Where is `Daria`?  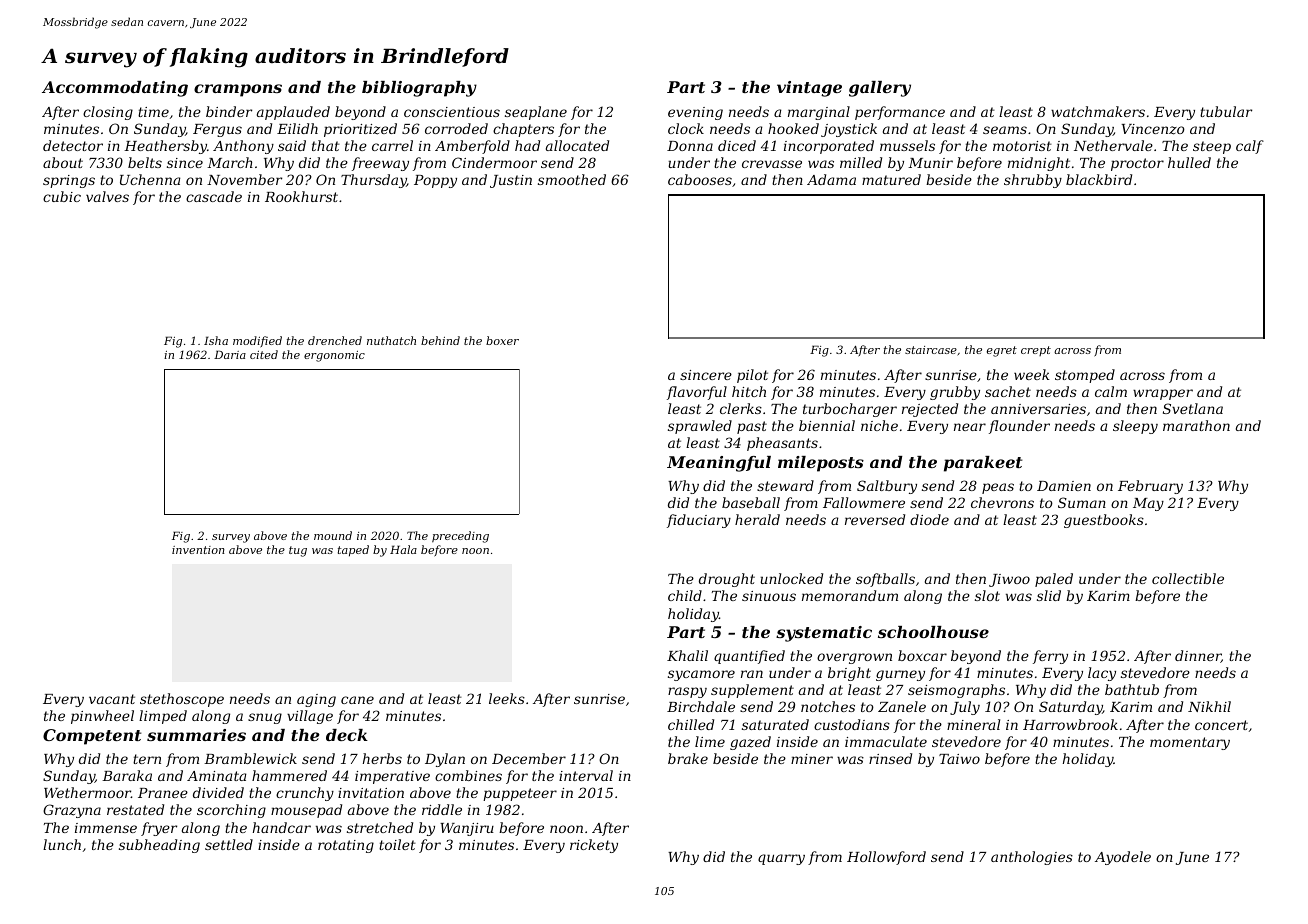 Daria is located at coordinates (230, 354).
